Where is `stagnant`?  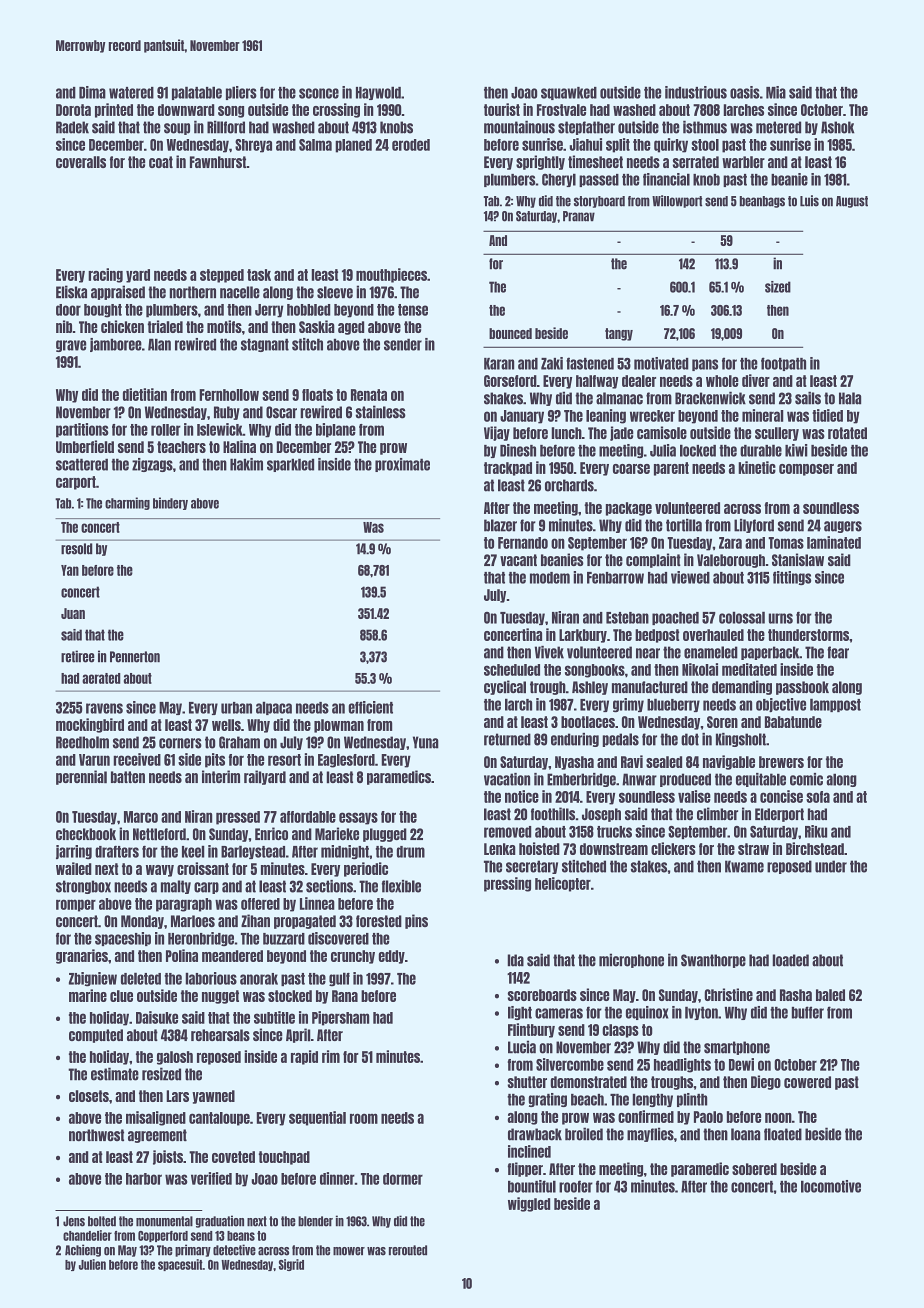 stagnant is located at coordinates (265, 345).
